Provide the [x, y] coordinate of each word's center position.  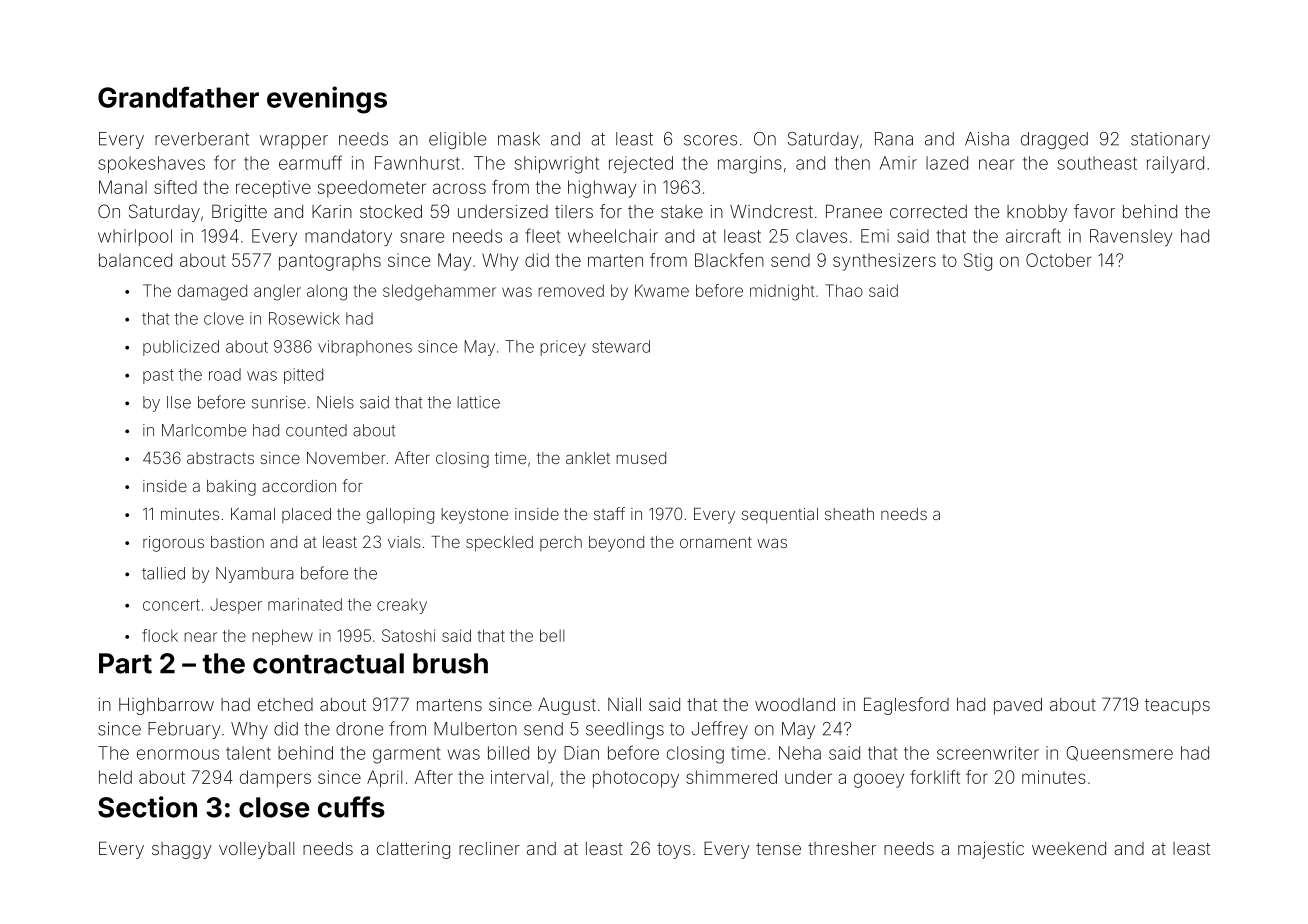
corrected [928, 211]
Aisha [987, 139]
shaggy [182, 850]
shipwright [557, 165]
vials [404, 542]
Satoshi [408, 635]
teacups [1177, 707]
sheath [849, 514]
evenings [327, 100]
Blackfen [729, 260]
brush [450, 663]
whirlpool [135, 237]
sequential [780, 515]
